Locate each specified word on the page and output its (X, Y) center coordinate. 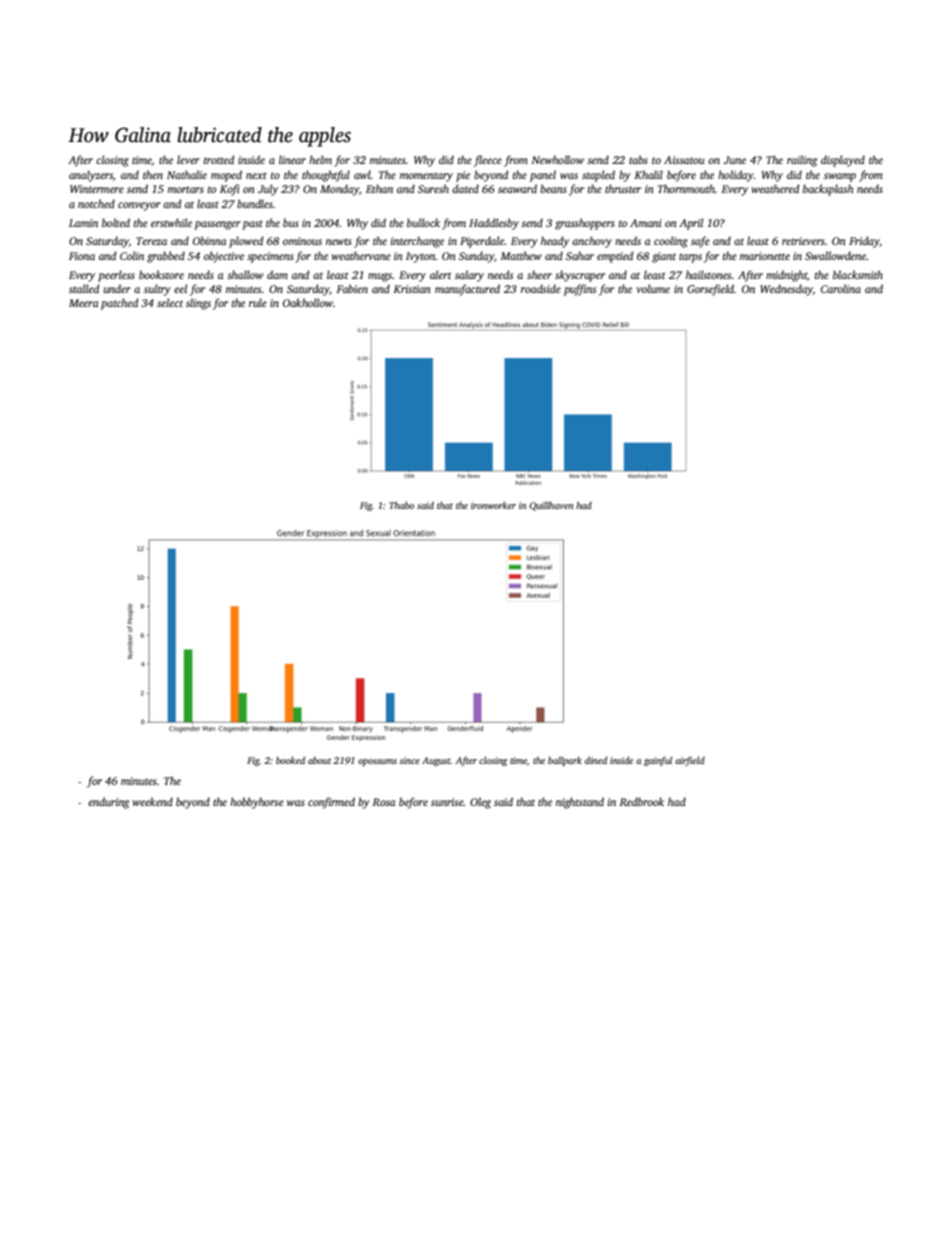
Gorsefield (710, 290)
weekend (153, 801)
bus (291, 222)
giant (664, 257)
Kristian (412, 289)
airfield (690, 761)
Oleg (480, 803)
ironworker (493, 505)
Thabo (401, 505)
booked (290, 760)
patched (120, 304)
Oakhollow (308, 302)
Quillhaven (551, 506)
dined (596, 760)
